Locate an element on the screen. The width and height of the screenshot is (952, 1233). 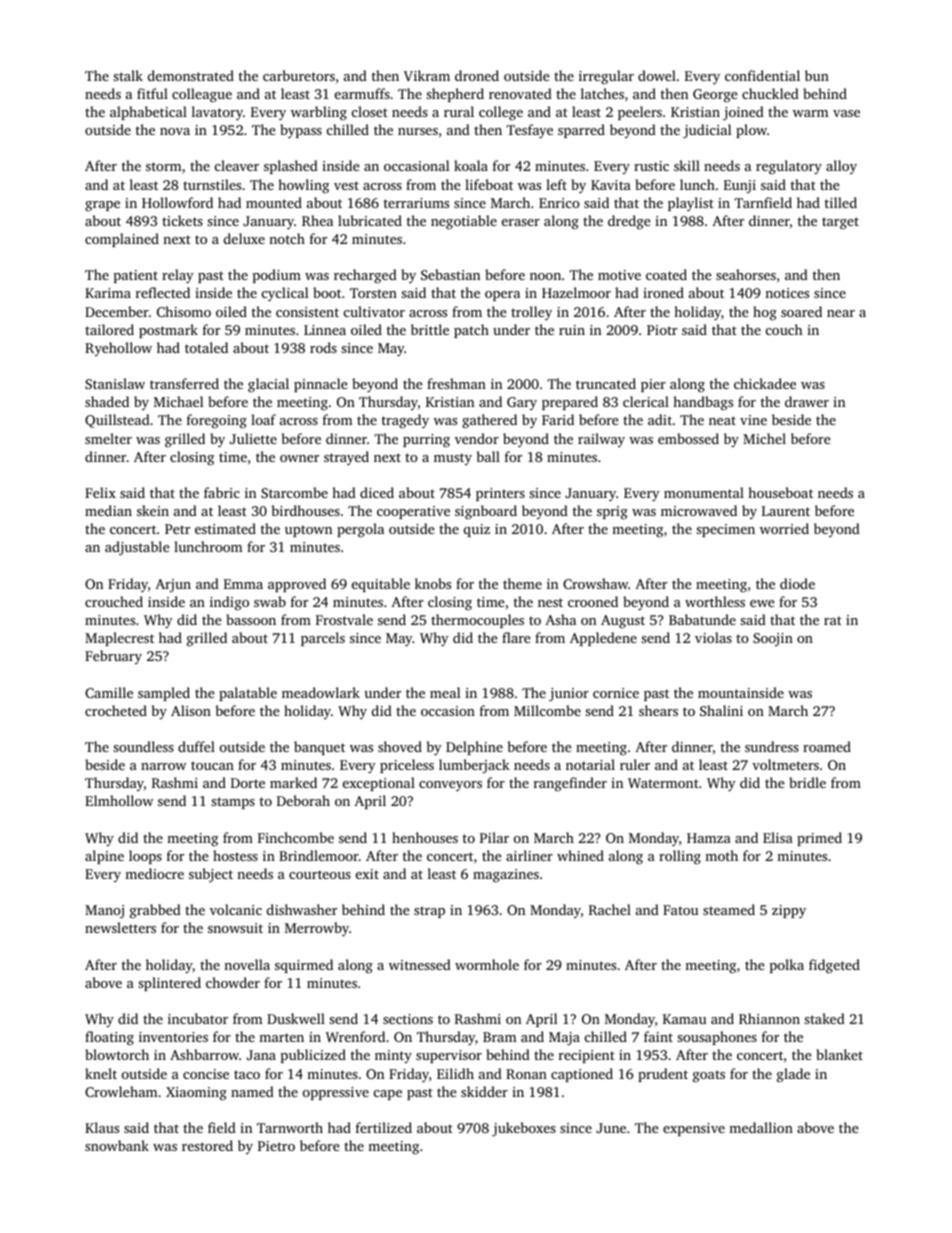
owner is located at coordinates (299, 458).
